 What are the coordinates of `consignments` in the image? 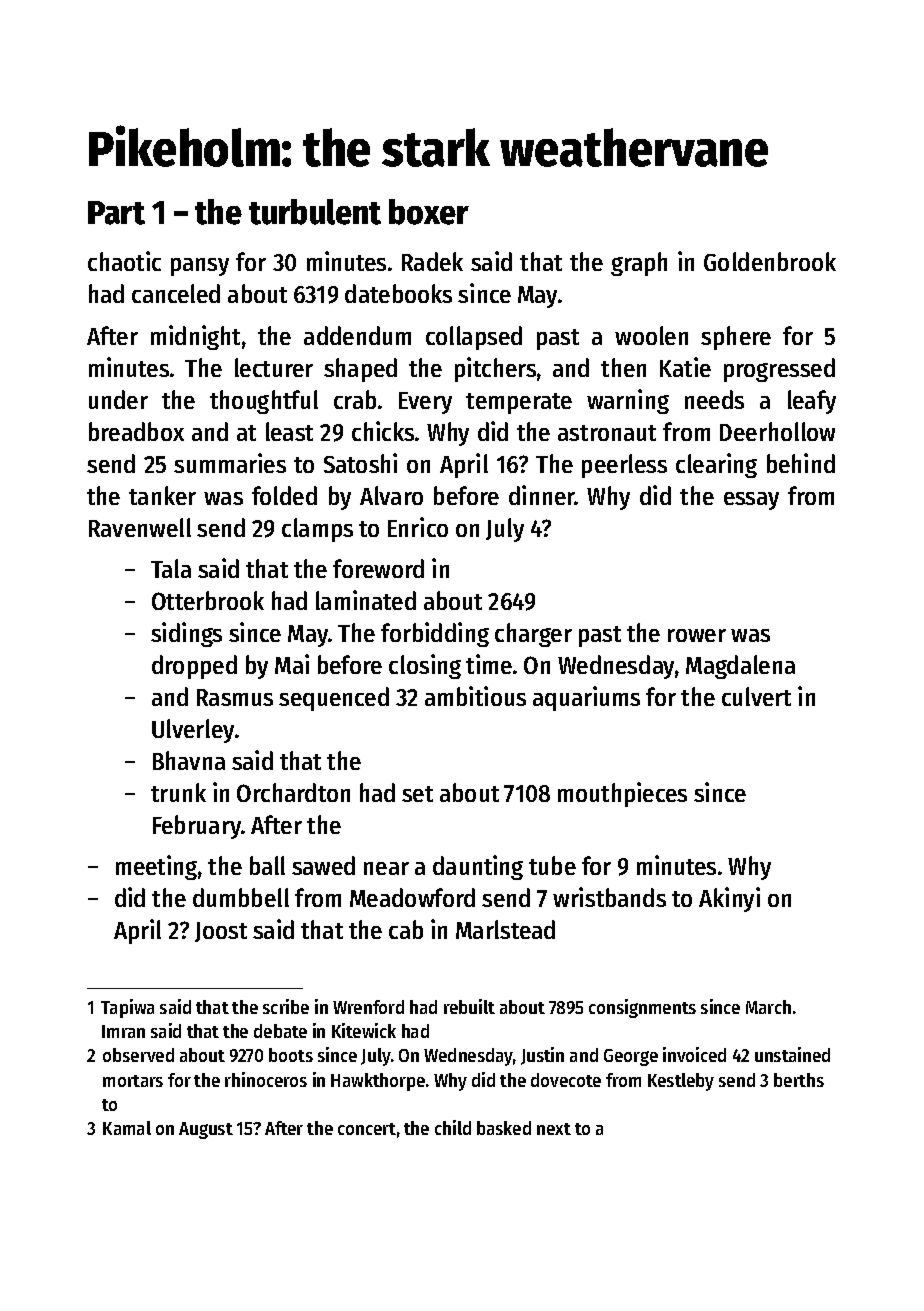 It's located at (642, 1008).
